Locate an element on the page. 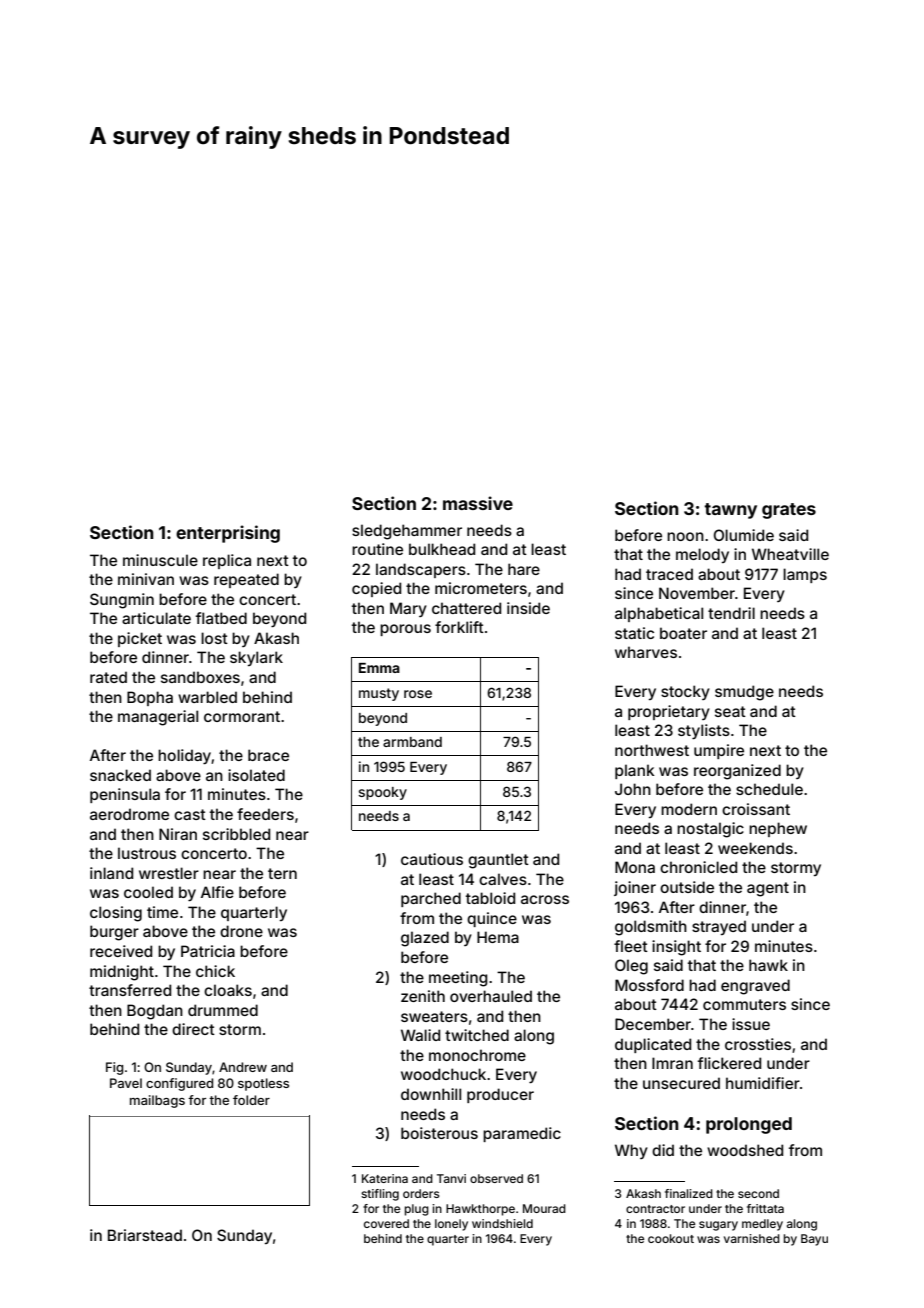  Alfie is located at coordinates (217, 892).
